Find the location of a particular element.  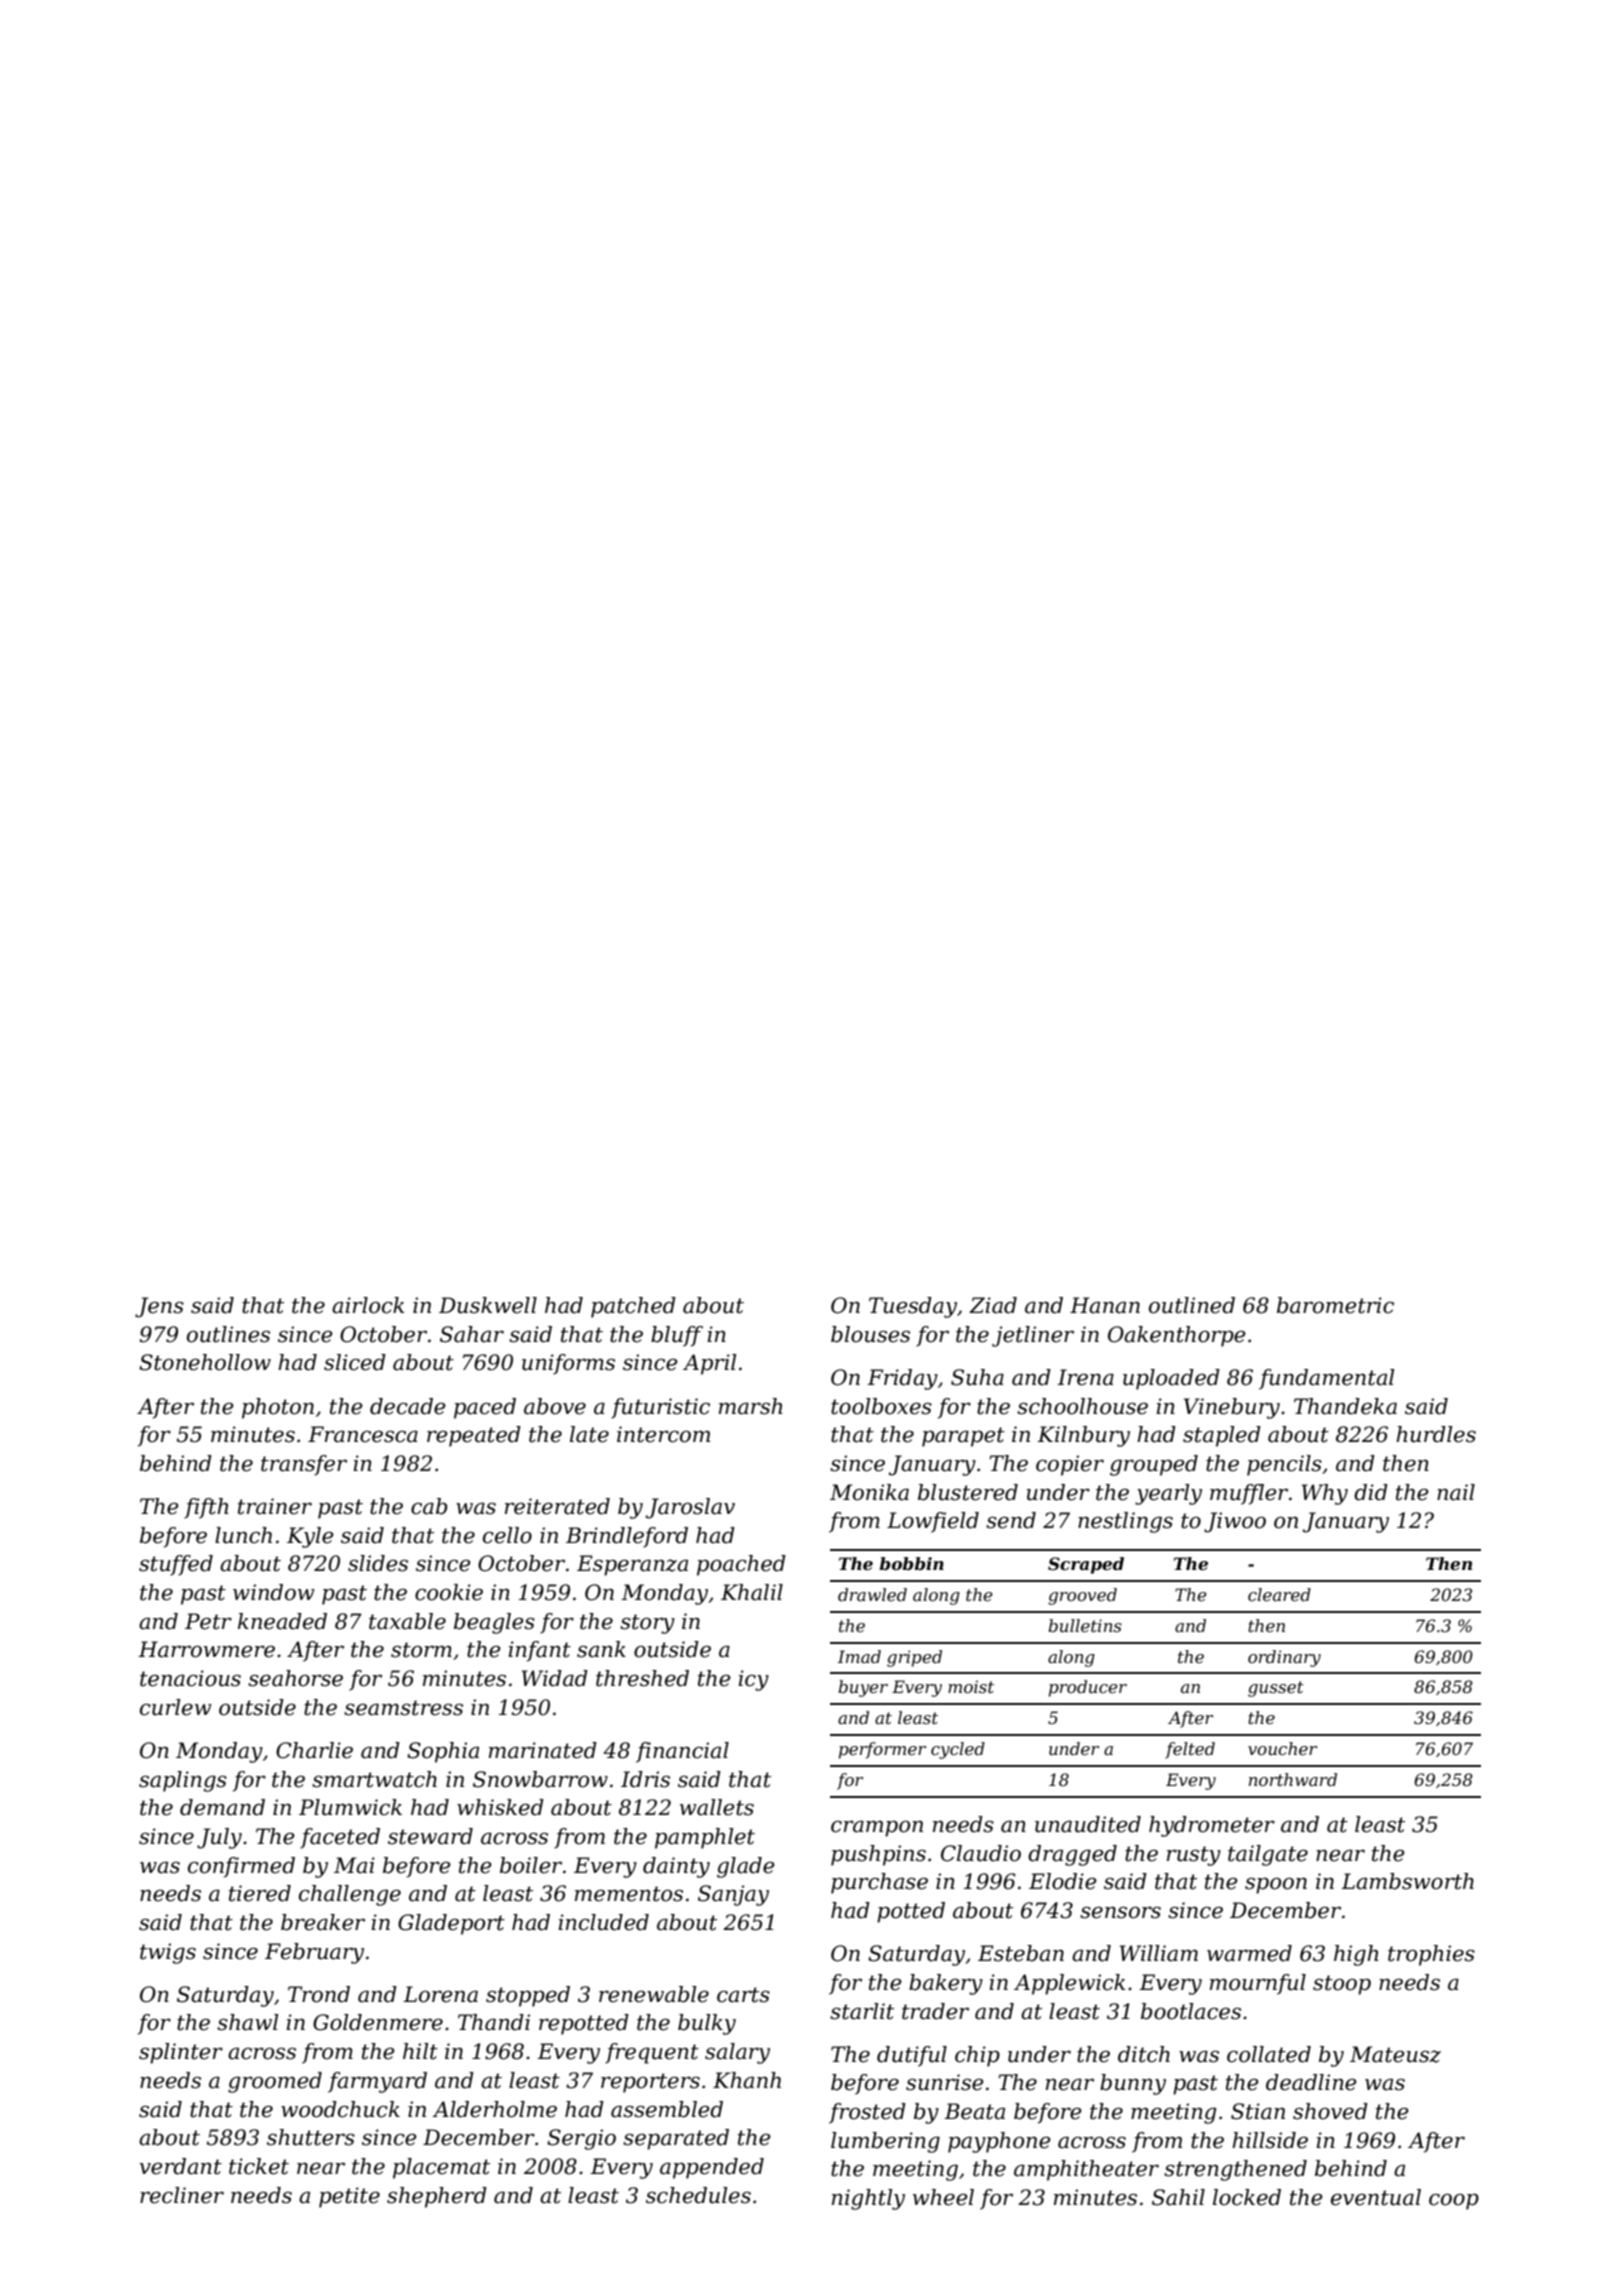

barometric is located at coordinates (1335, 1305).
